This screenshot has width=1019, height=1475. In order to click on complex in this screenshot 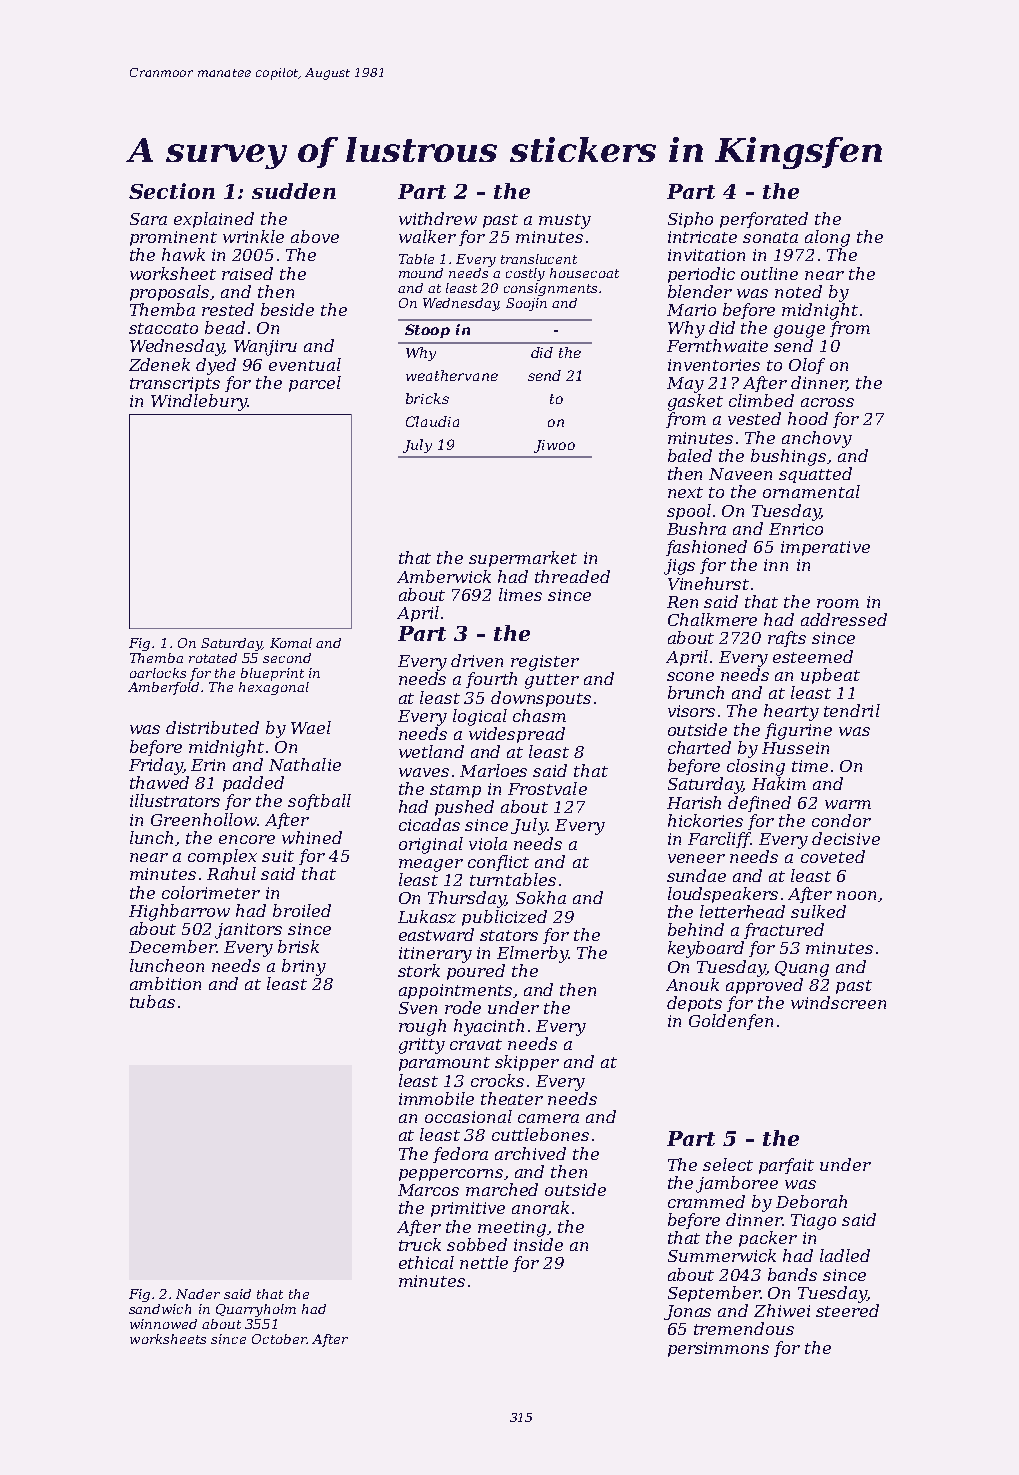, I will do `click(222, 857)`.
